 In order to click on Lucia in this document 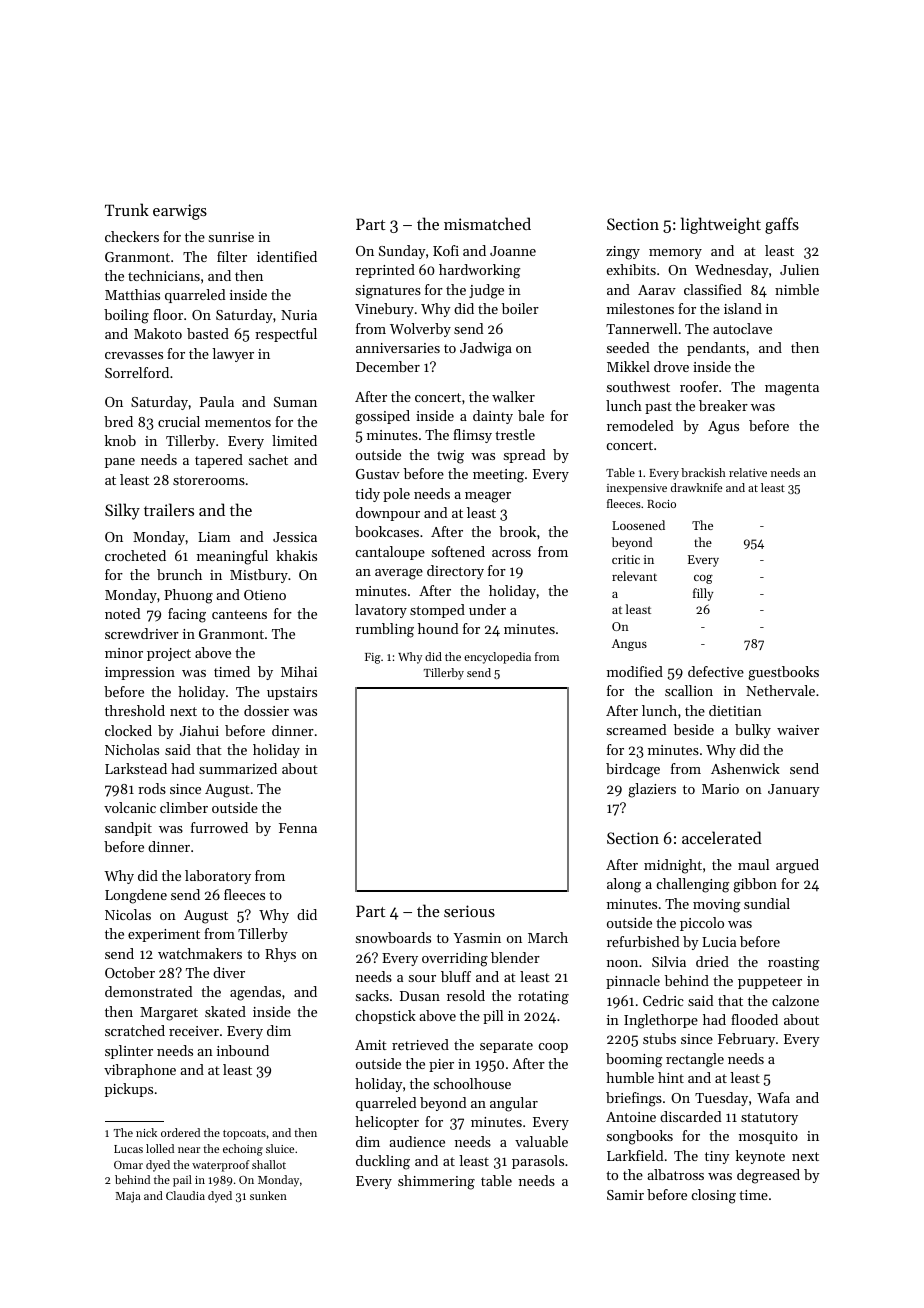, I will do `click(719, 942)`.
